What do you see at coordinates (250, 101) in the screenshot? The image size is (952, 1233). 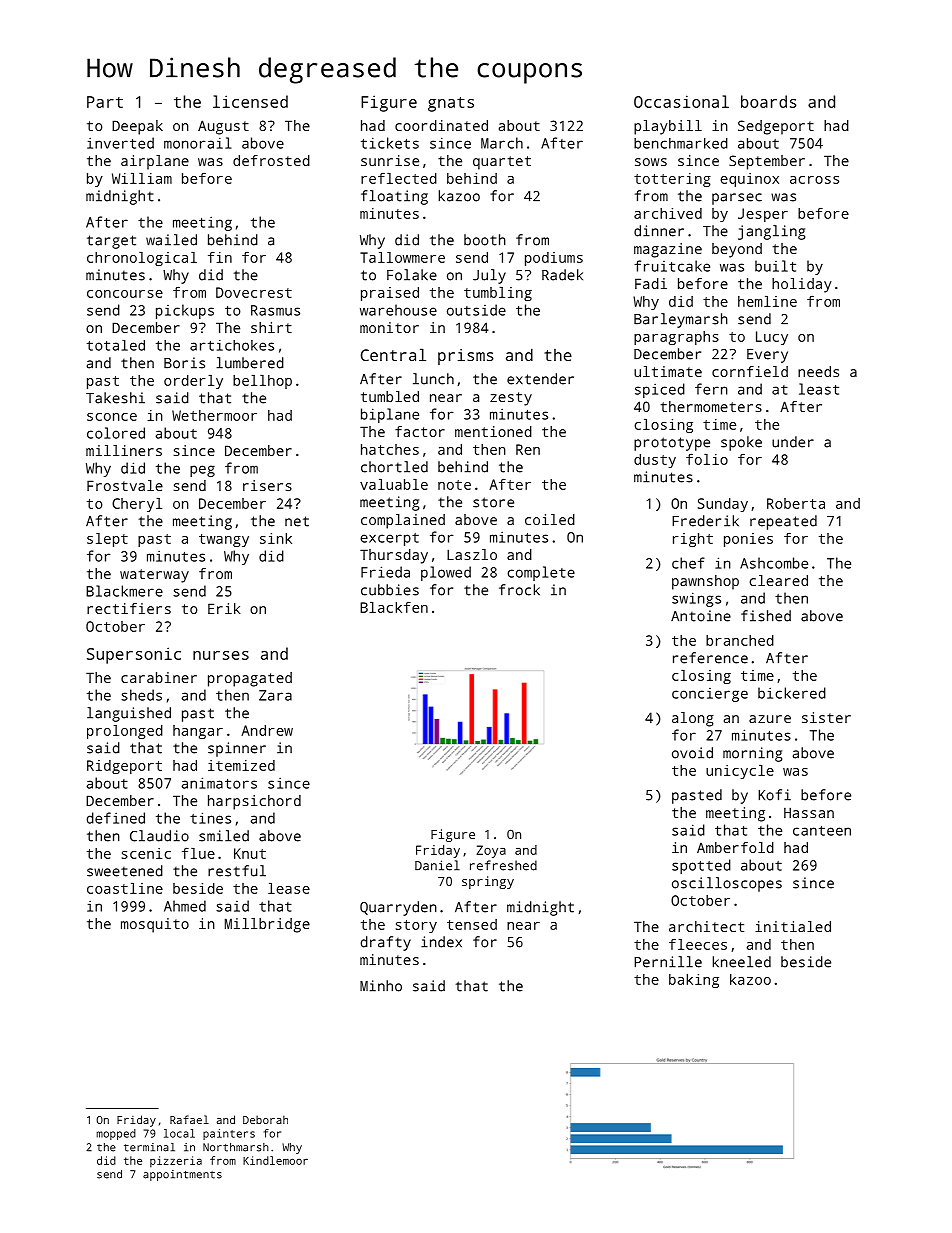 I see `licensed` at bounding box center [250, 101].
